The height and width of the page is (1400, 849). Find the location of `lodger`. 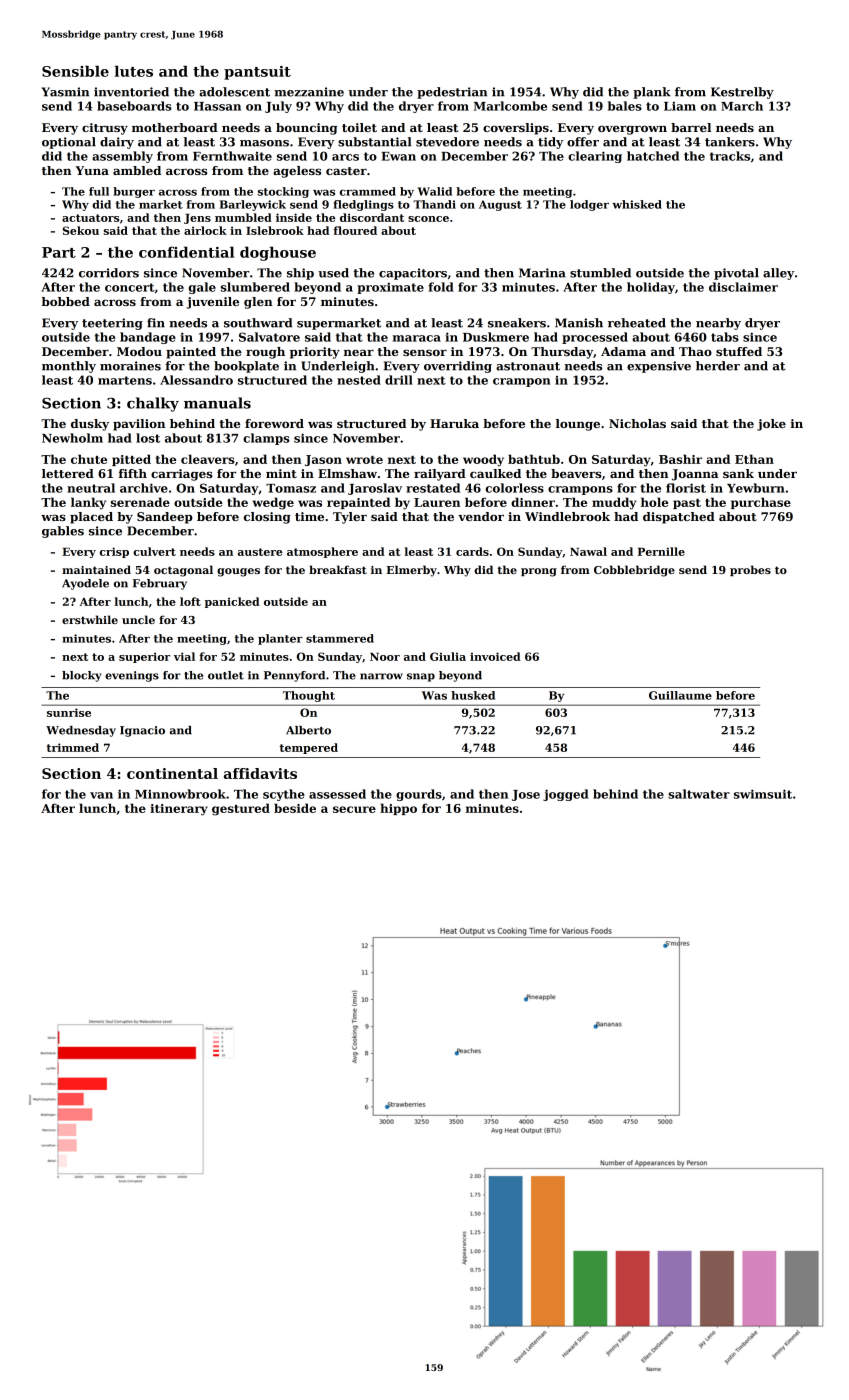

lodger is located at coordinates (589, 205).
